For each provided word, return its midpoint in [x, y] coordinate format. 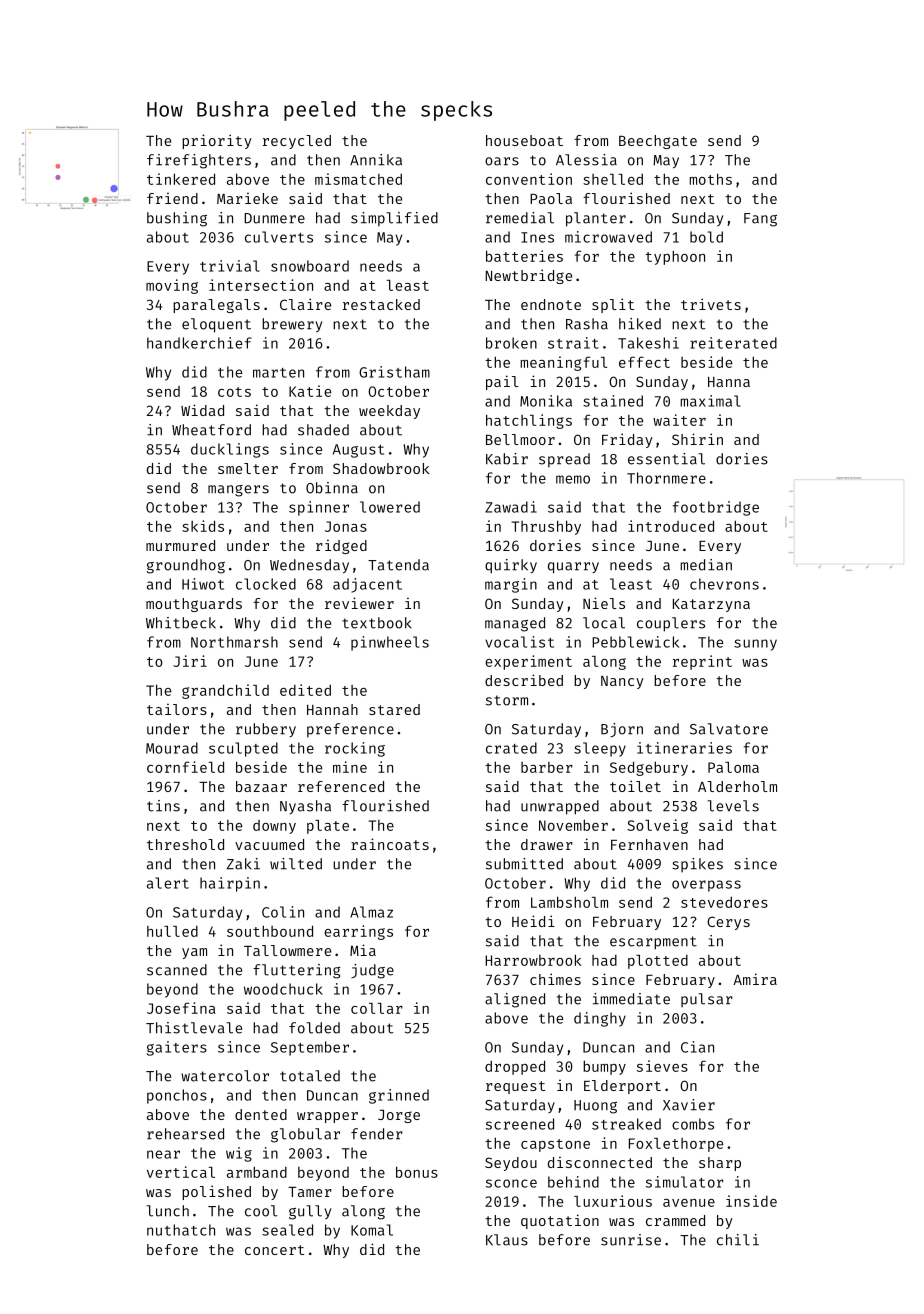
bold [706, 237]
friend [172, 198]
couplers [671, 624]
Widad [202, 410]
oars [502, 161]
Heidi [533, 921]
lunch [167, 1211]
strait [573, 343]
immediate [631, 999]
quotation [560, 1221]
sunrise [631, 1240]
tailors [177, 709]
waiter [679, 420]
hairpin [230, 884]
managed [515, 624]
